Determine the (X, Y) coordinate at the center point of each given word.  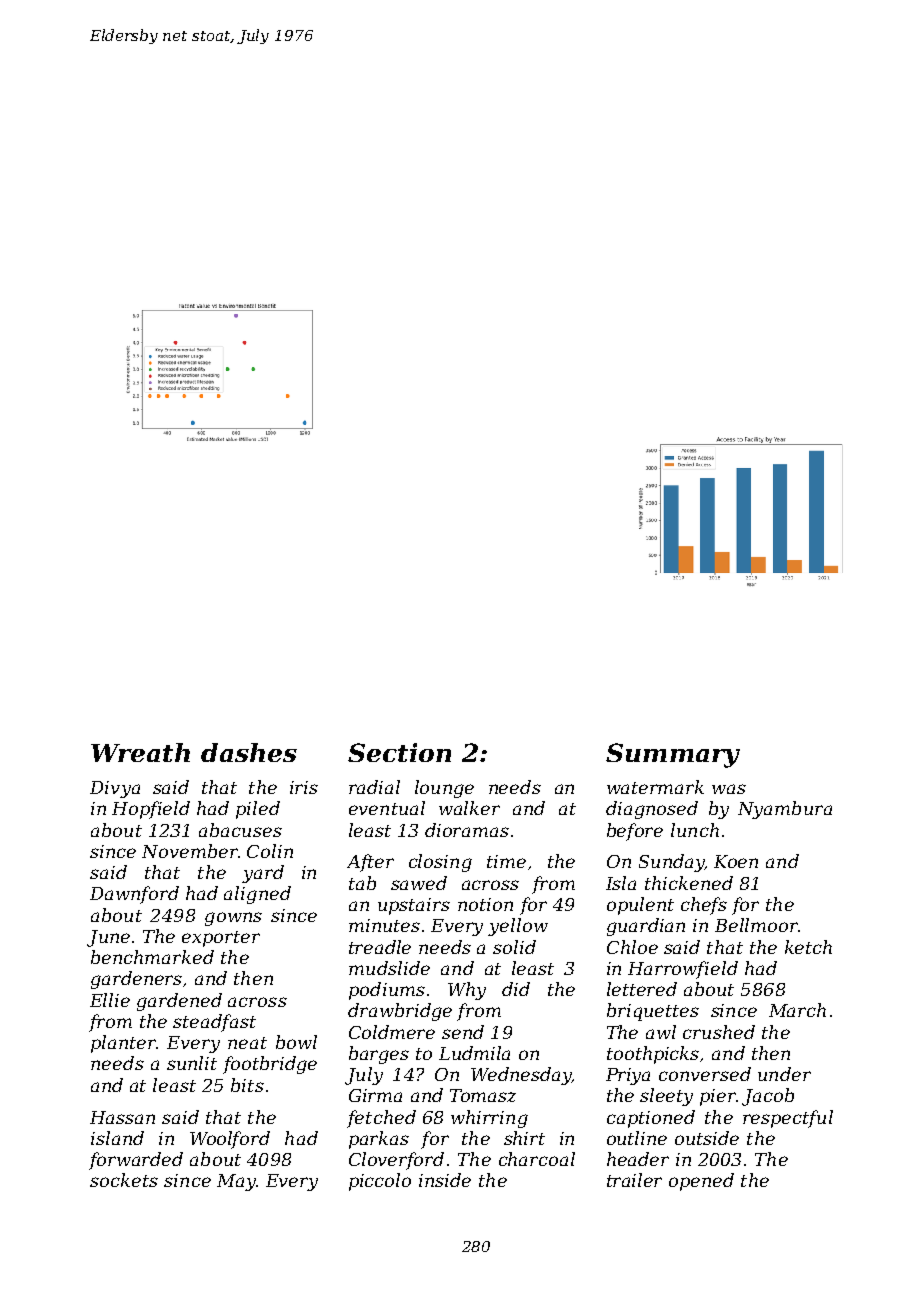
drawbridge (400, 1012)
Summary (673, 755)
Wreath (140, 752)
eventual (387, 808)
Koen (736, 861)
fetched (381, 1119)
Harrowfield (683, 970)
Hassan (122, 1117)
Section (399, 752)
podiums (387, 991)
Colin (270, 851)
